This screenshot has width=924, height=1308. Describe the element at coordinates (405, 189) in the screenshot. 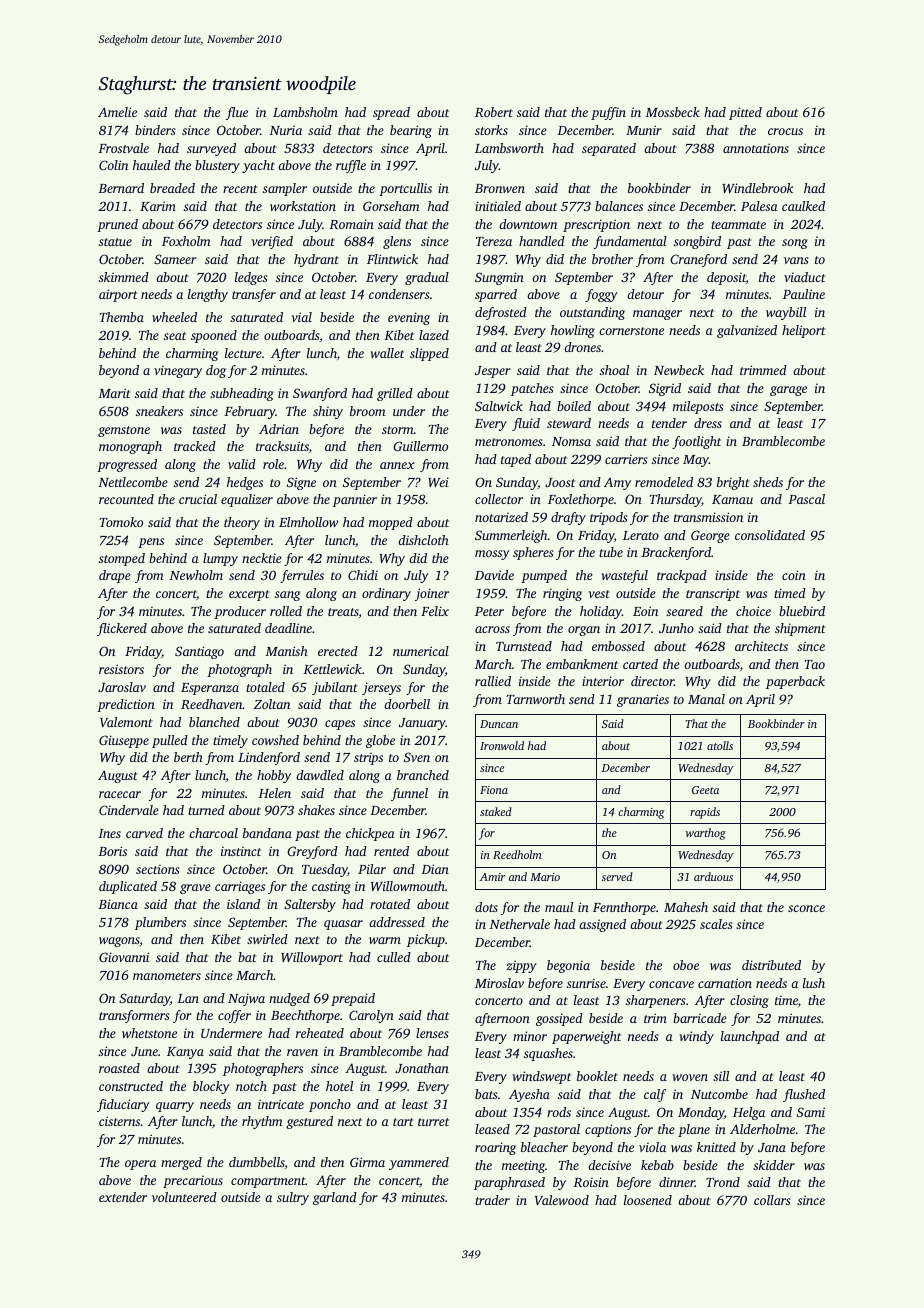

I see `portcullis` at that location.
